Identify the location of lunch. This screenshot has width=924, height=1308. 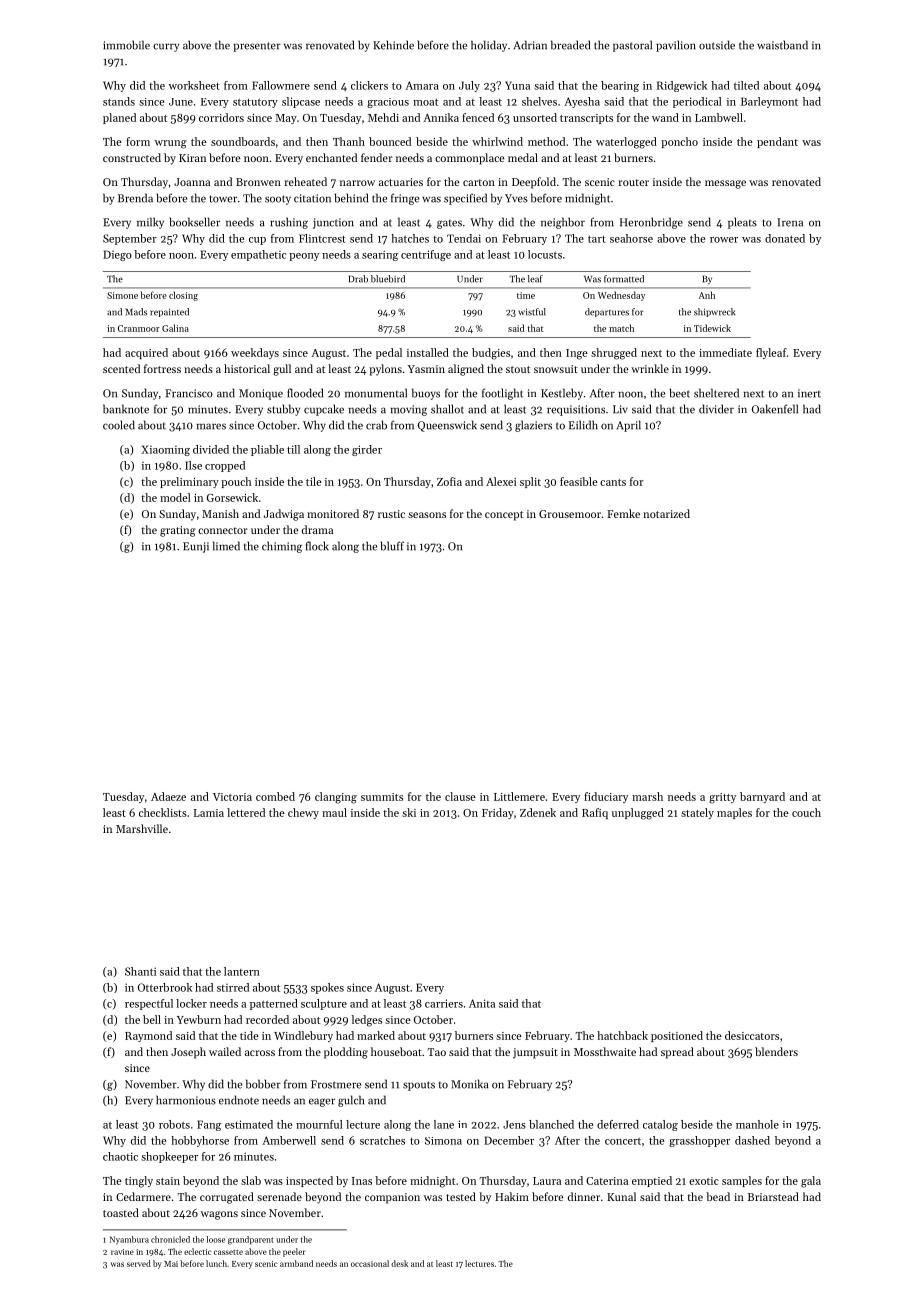
(216, 1263).
